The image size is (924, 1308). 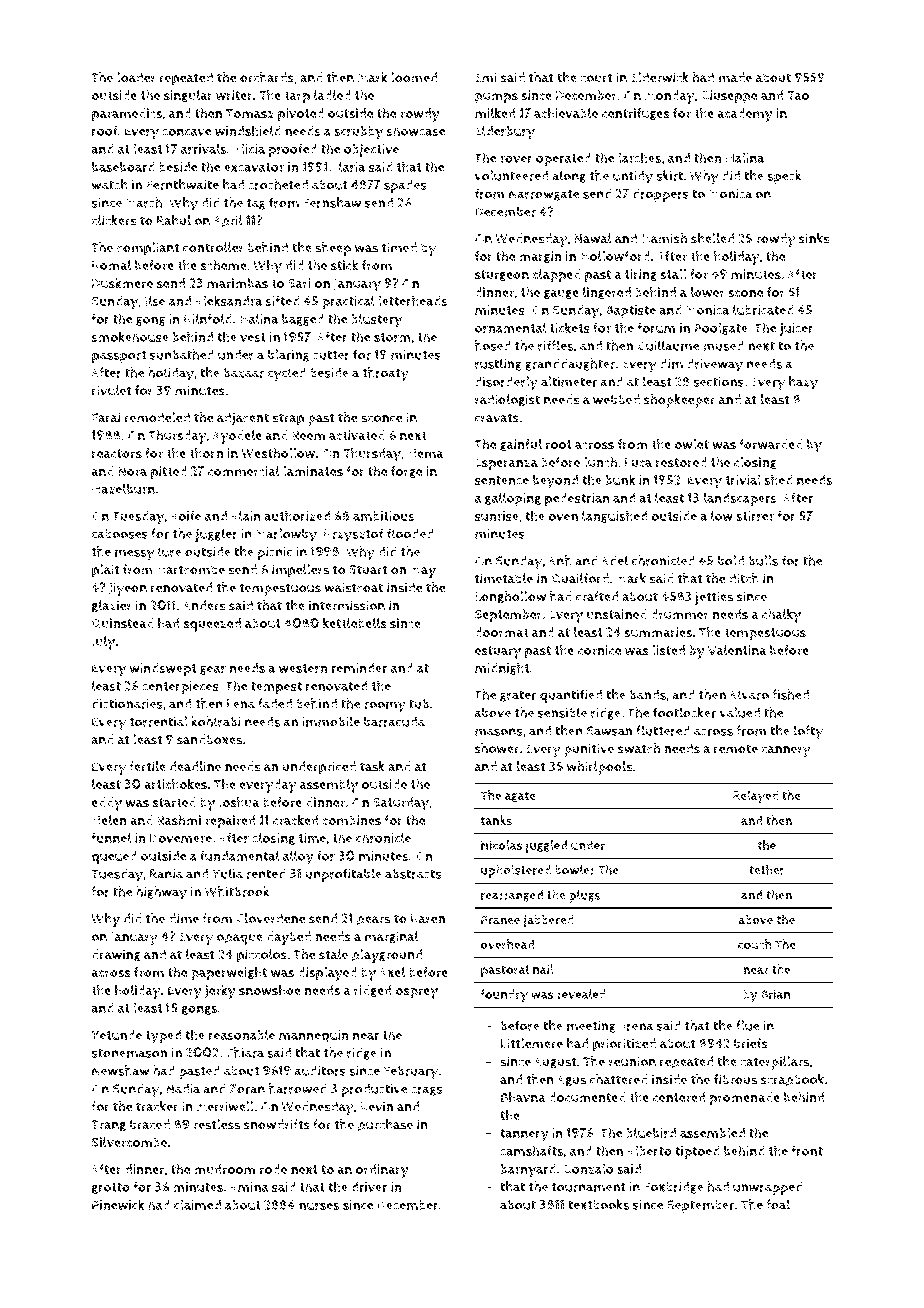 I want to click on speck, so click(x=784, y=177).
